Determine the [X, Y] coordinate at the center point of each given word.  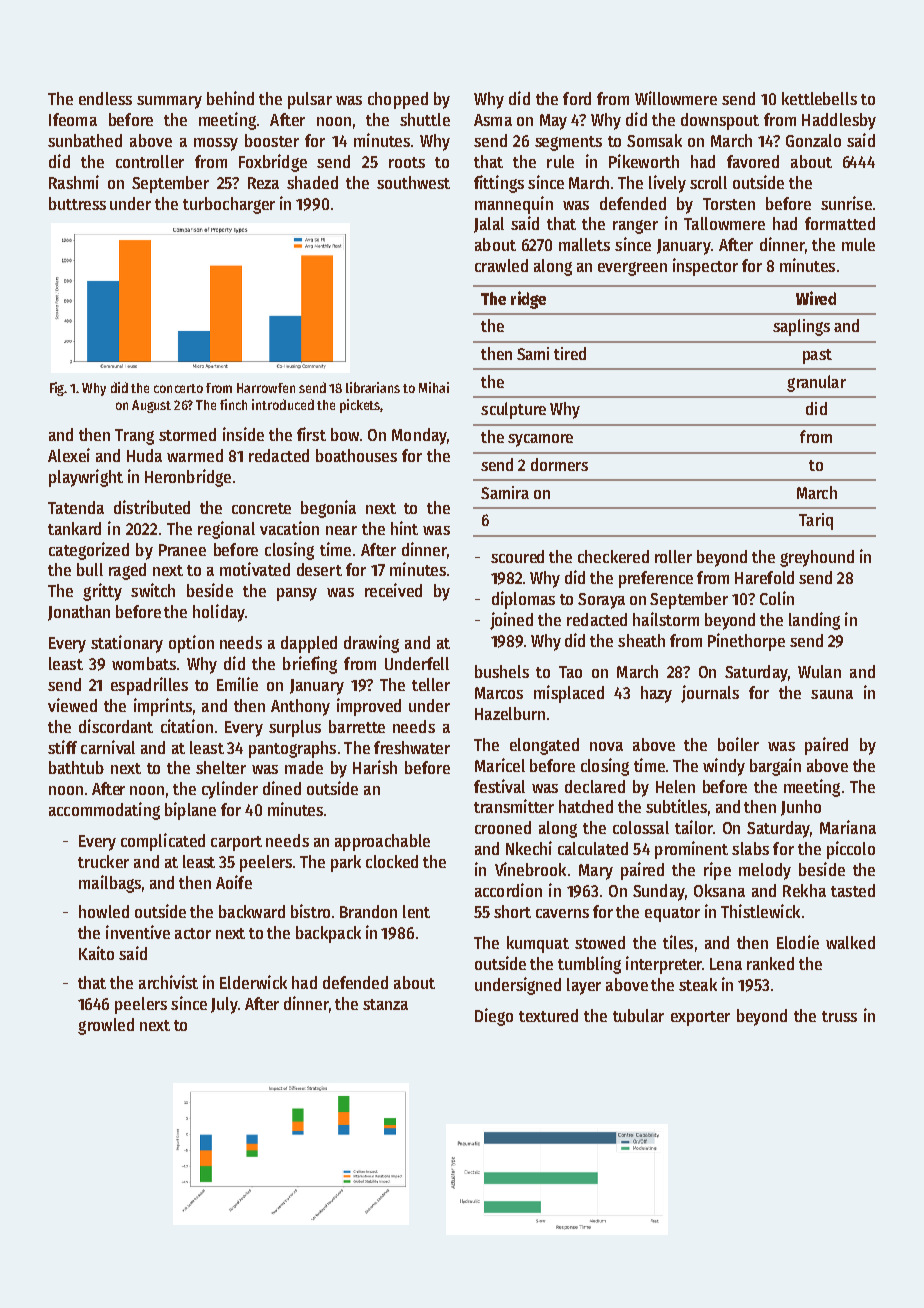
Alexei [69, 455]
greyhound [817, 558]
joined [511, 621]
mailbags [110, 884]
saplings [801, 327]
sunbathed [85, 140]
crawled [501, 265]
